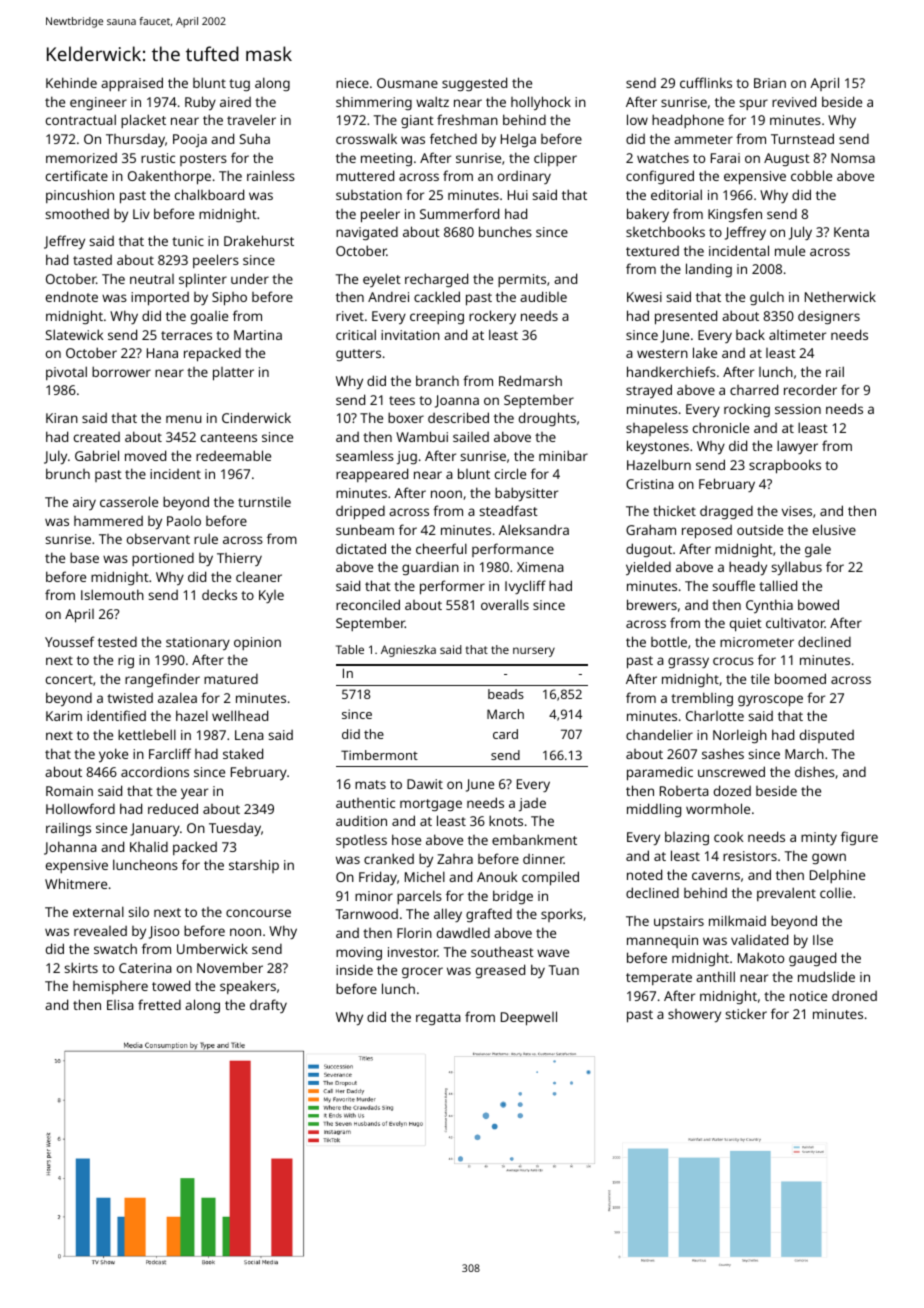 Image resolution: width=924 pixels, height=1308 pixels. What do you see at coordinates (731, 771) in the screenshot?
I see `unscrewed` at bounding box center [731, 771].
